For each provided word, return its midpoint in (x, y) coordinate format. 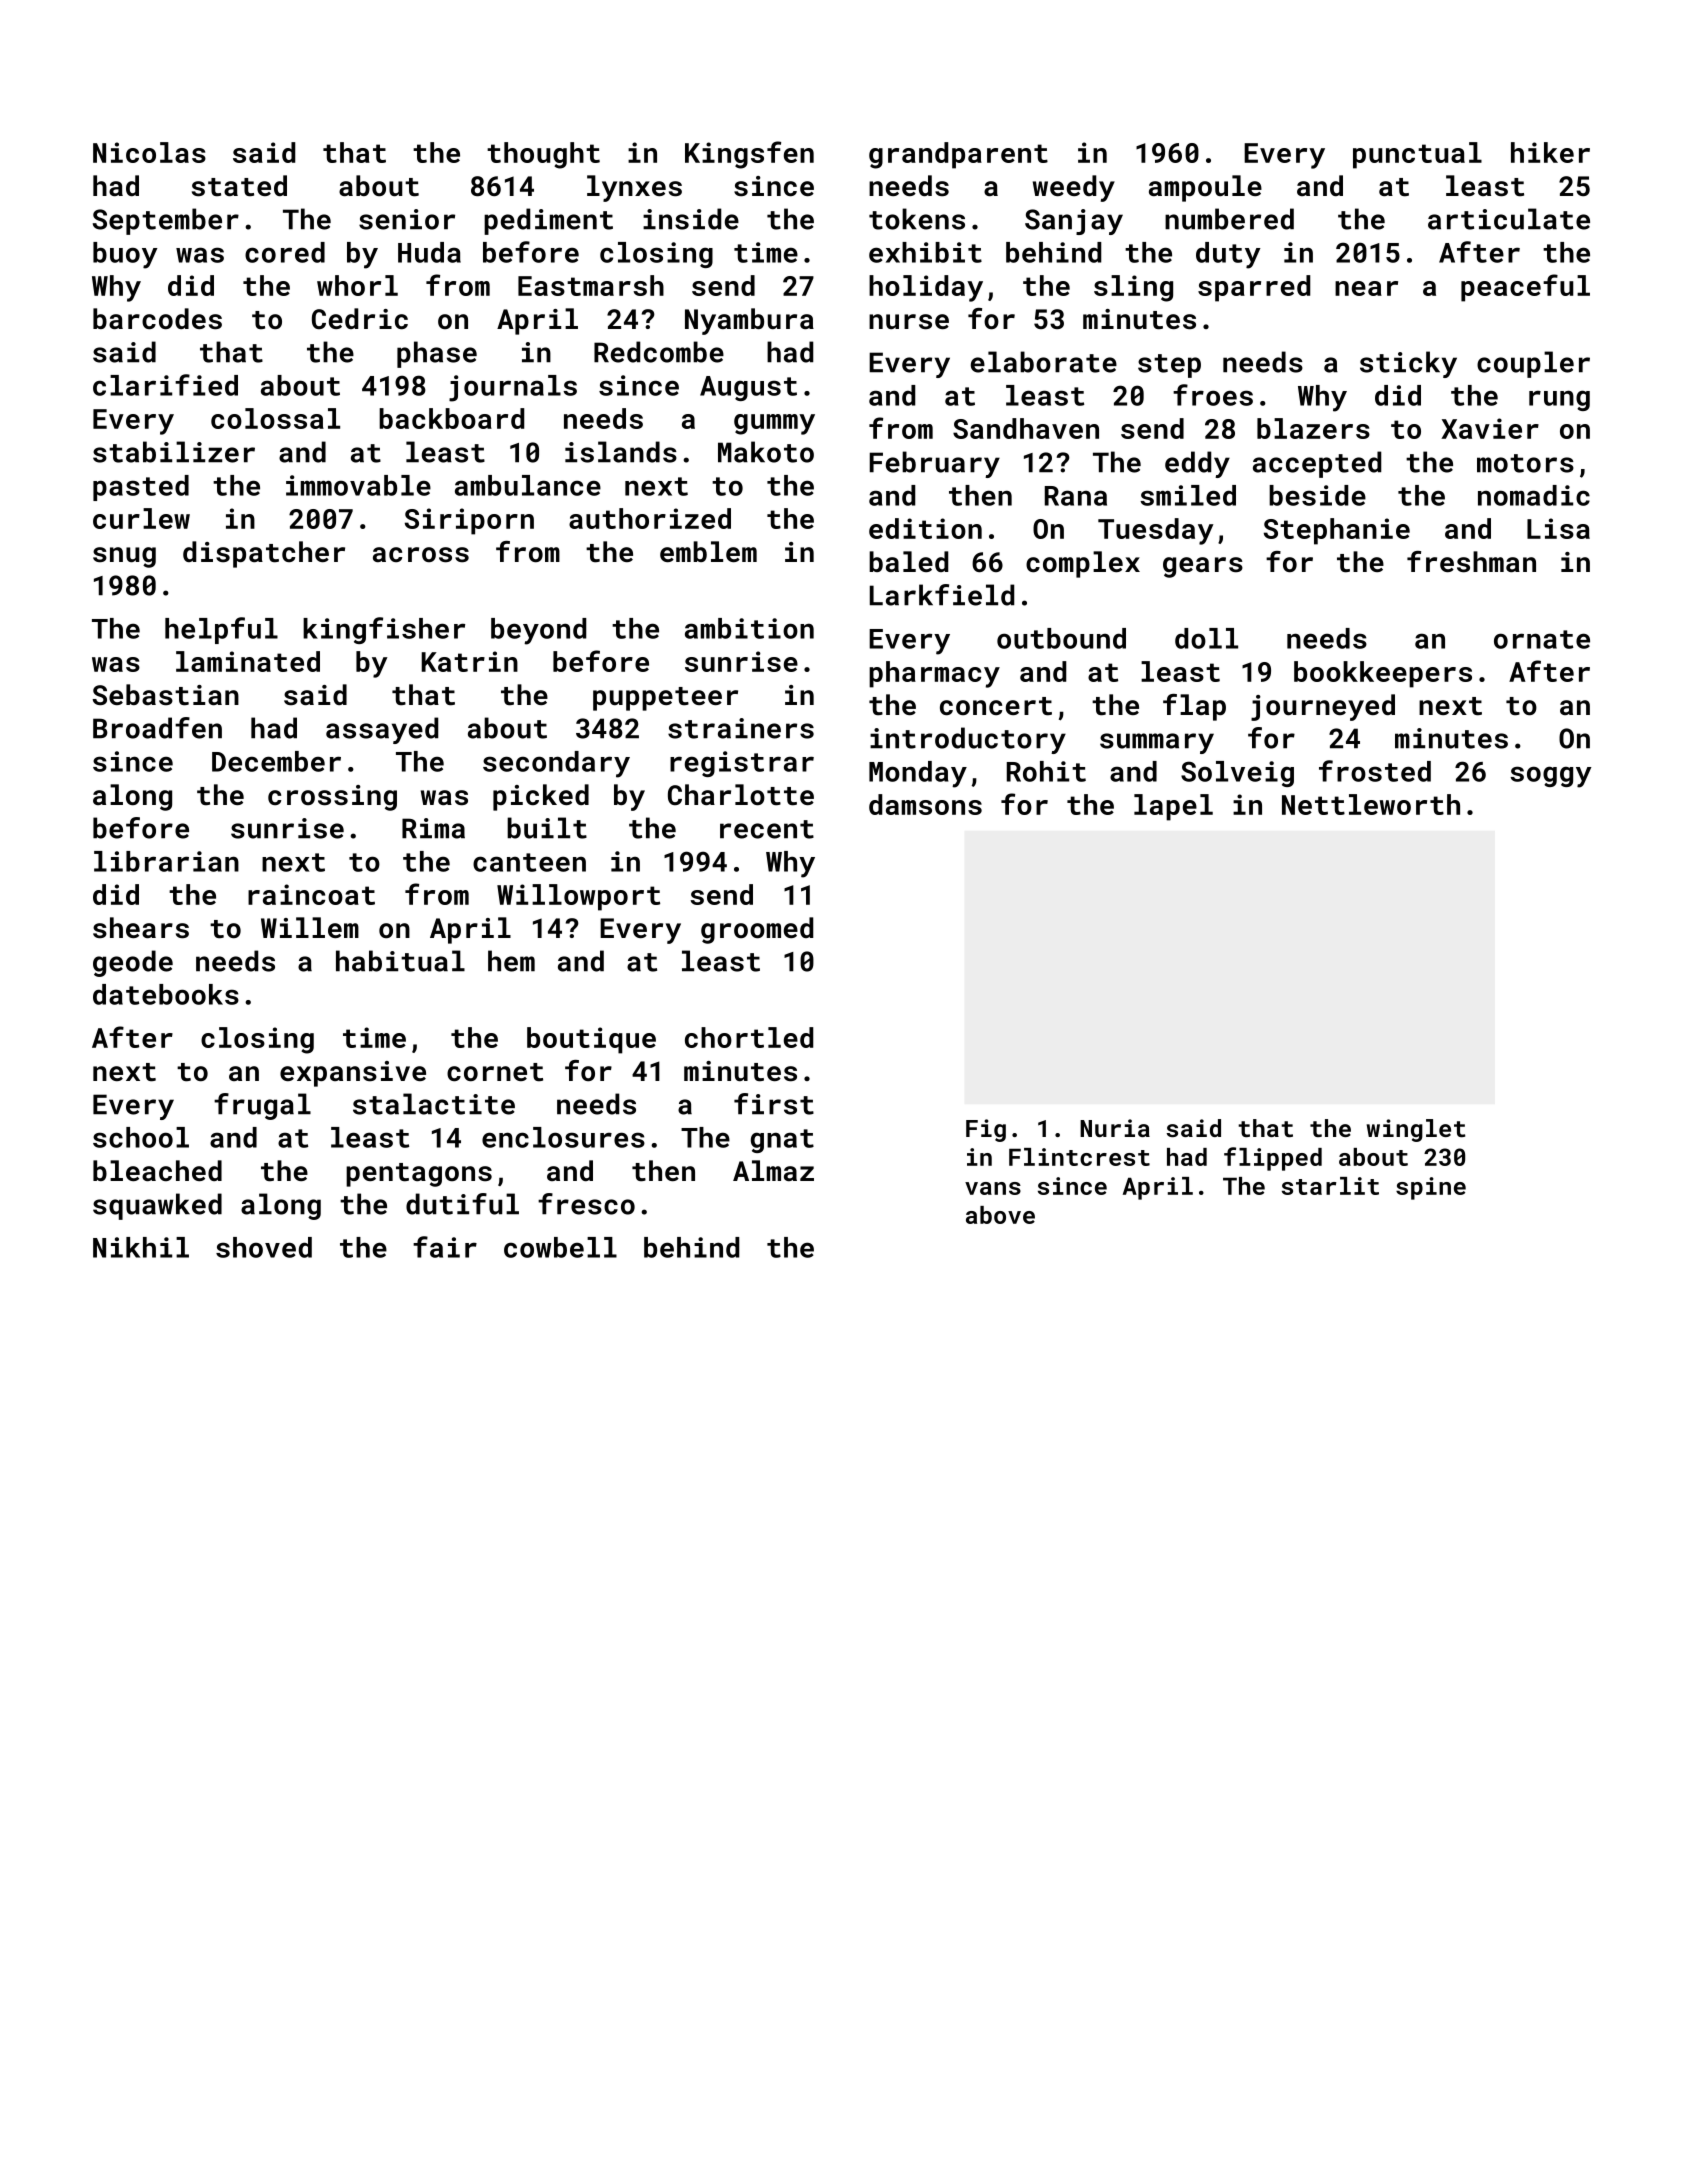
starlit (1330, 1186)
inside (691, 219)
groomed (757, 930)
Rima (433, 828)
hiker (1550, 152)
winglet (1416, 1130)
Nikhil (141, 1247)
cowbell (560, 1247)
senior (407, 219)
